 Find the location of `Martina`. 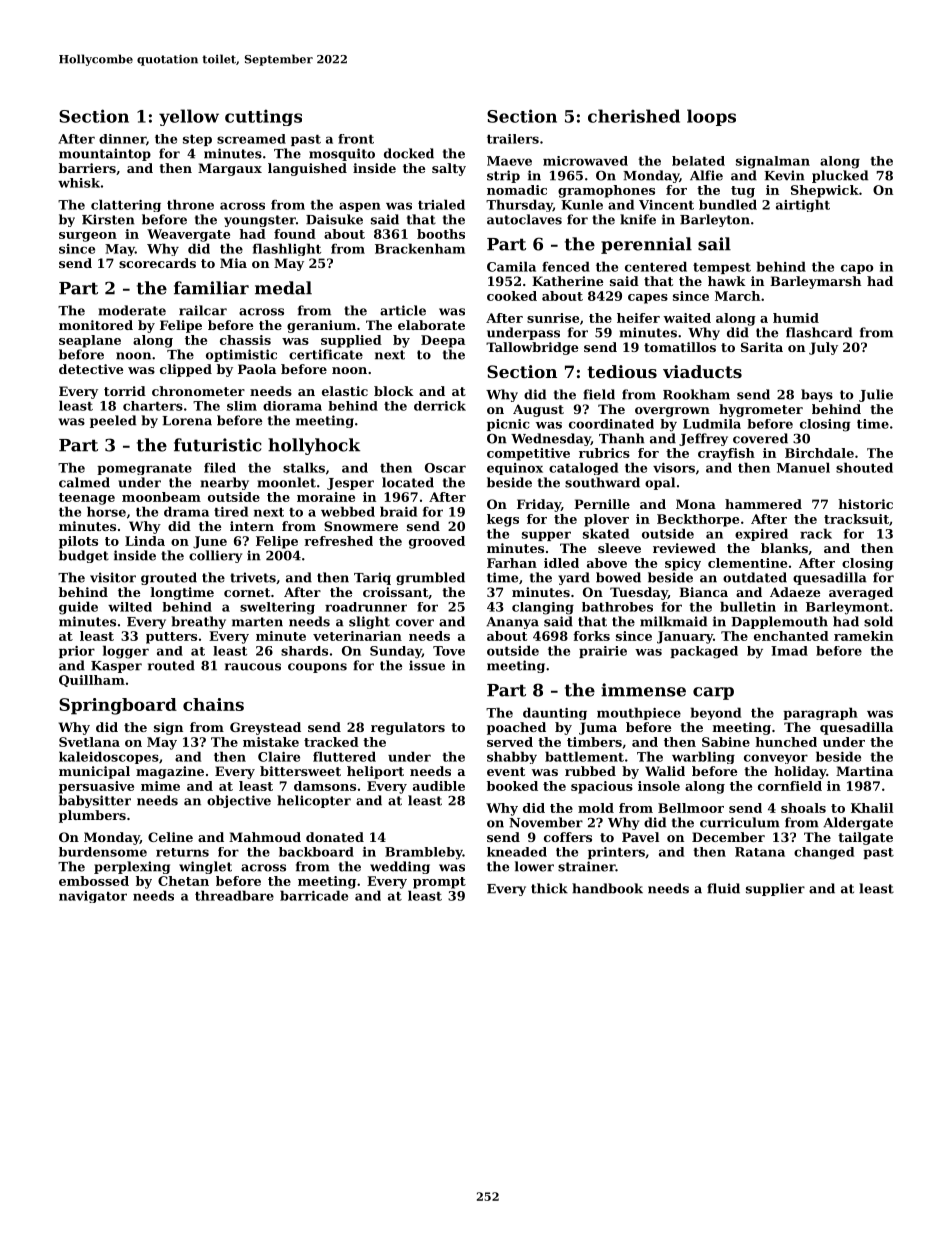

Martina is located at coordinates (864, 771).
